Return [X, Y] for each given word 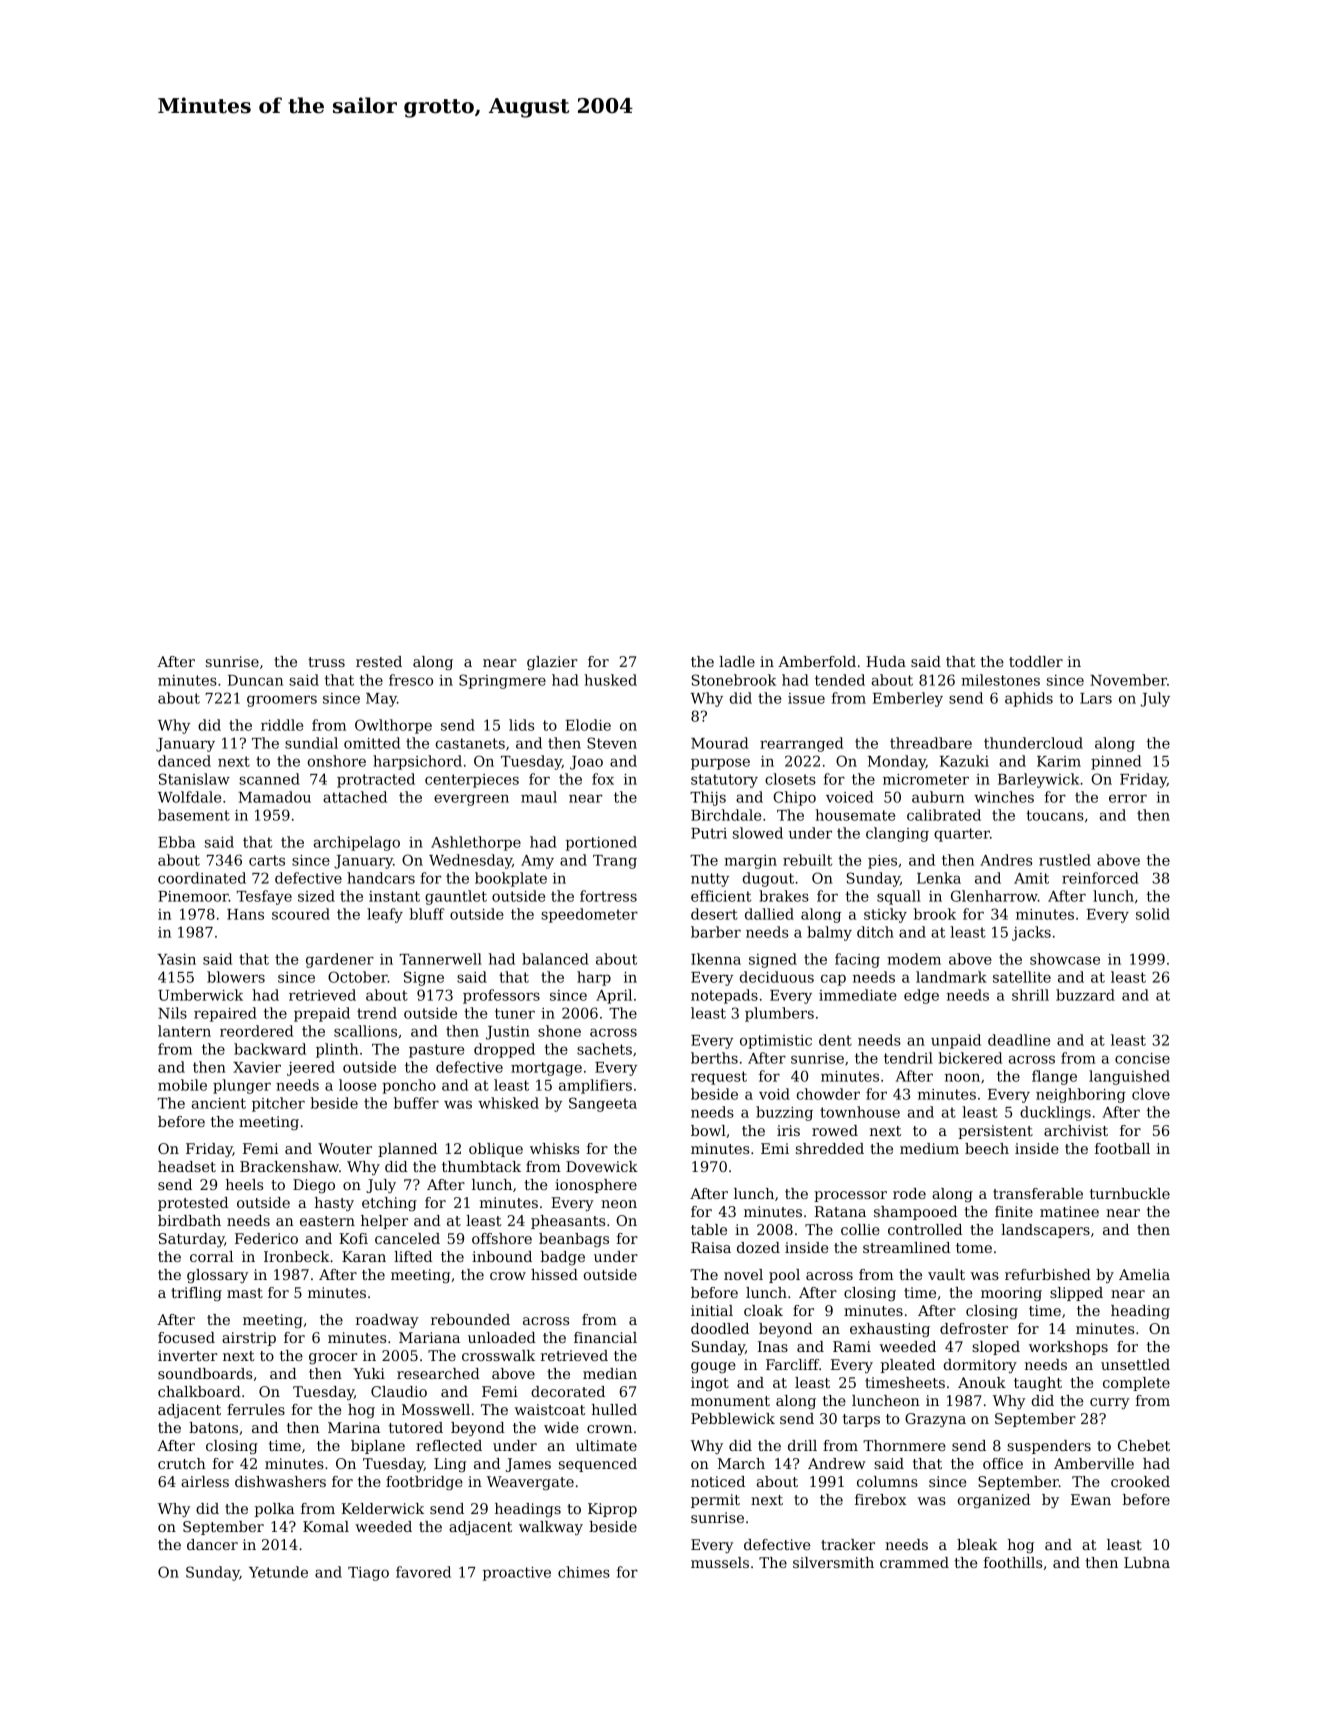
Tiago [368, 1574]
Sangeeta [603, 1104]
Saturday [191, 1240]
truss [326, 662]
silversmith [833, 1562]
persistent [995, 1132]
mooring [1011, 1294]
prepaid [322, 1014]
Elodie [588, 725]
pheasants [568, 1222]
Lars [1096, 698]
